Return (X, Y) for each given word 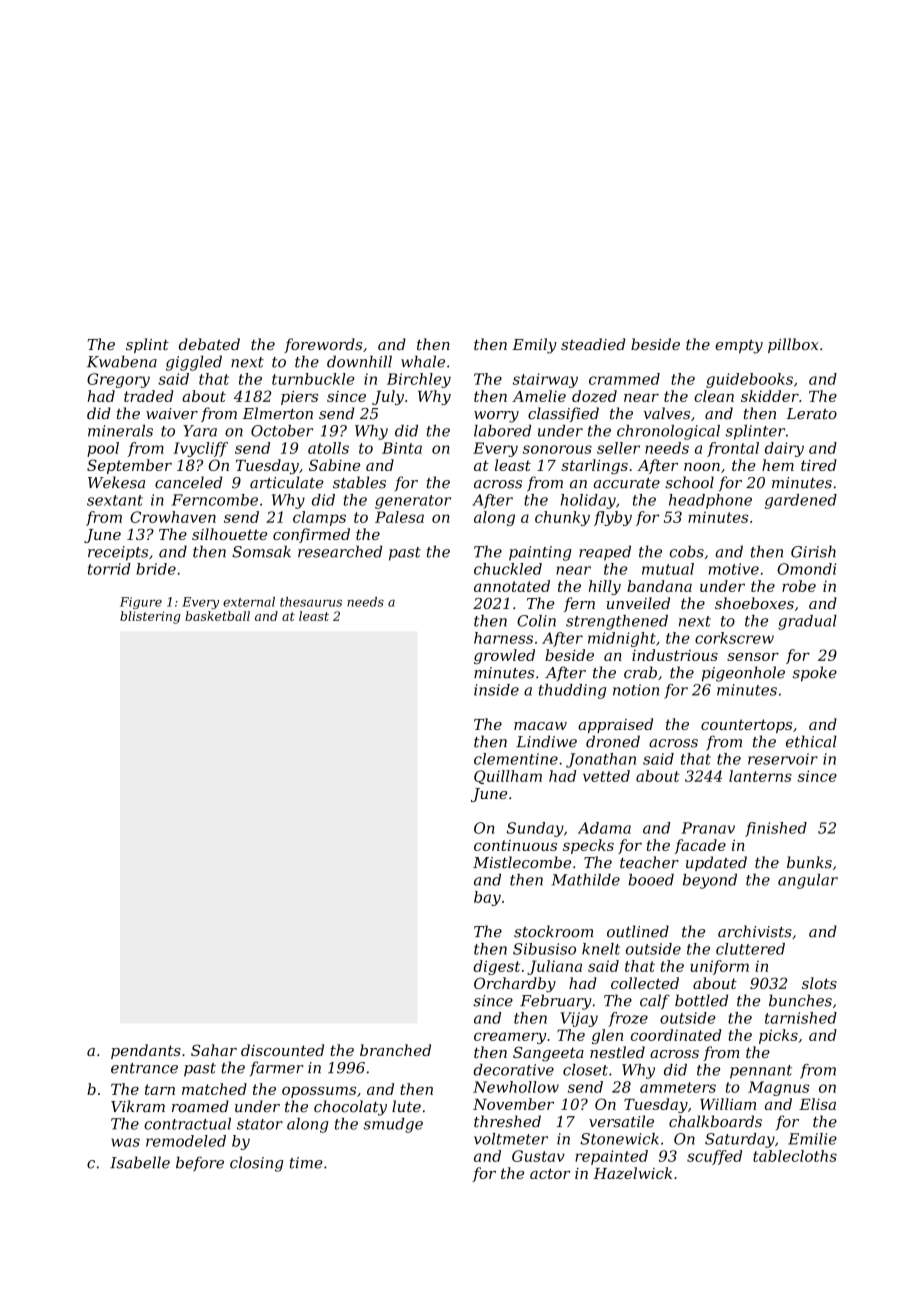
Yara (200, 431)
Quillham (508, 777)
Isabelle (140, 1162)
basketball (217, 616)
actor (550, 1173)
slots (819, 983)
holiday (588, 501)
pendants (146, 1051)
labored (502, 431)
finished (776, 829)
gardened (801, 501)
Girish (813, 551)
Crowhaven (173, 517)
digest (496, 967)
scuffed (714, 1157)
